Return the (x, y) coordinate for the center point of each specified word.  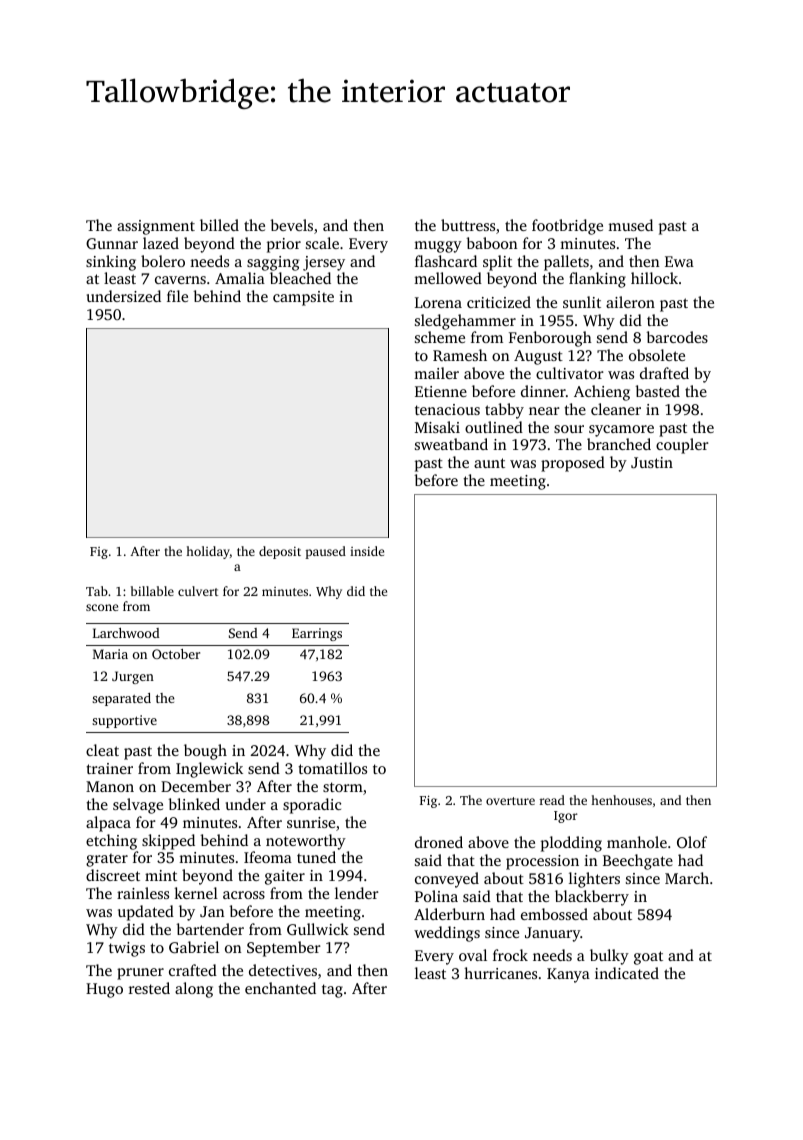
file (177, 296)
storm (343, 787)
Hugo (104, 990)
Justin (652, 462)
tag (332, 991)
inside (367, 551)
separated (121, 699)
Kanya (568, 975)
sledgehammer (465, 322)
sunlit (582, 302)
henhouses (621, 800)
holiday (208, 552)
